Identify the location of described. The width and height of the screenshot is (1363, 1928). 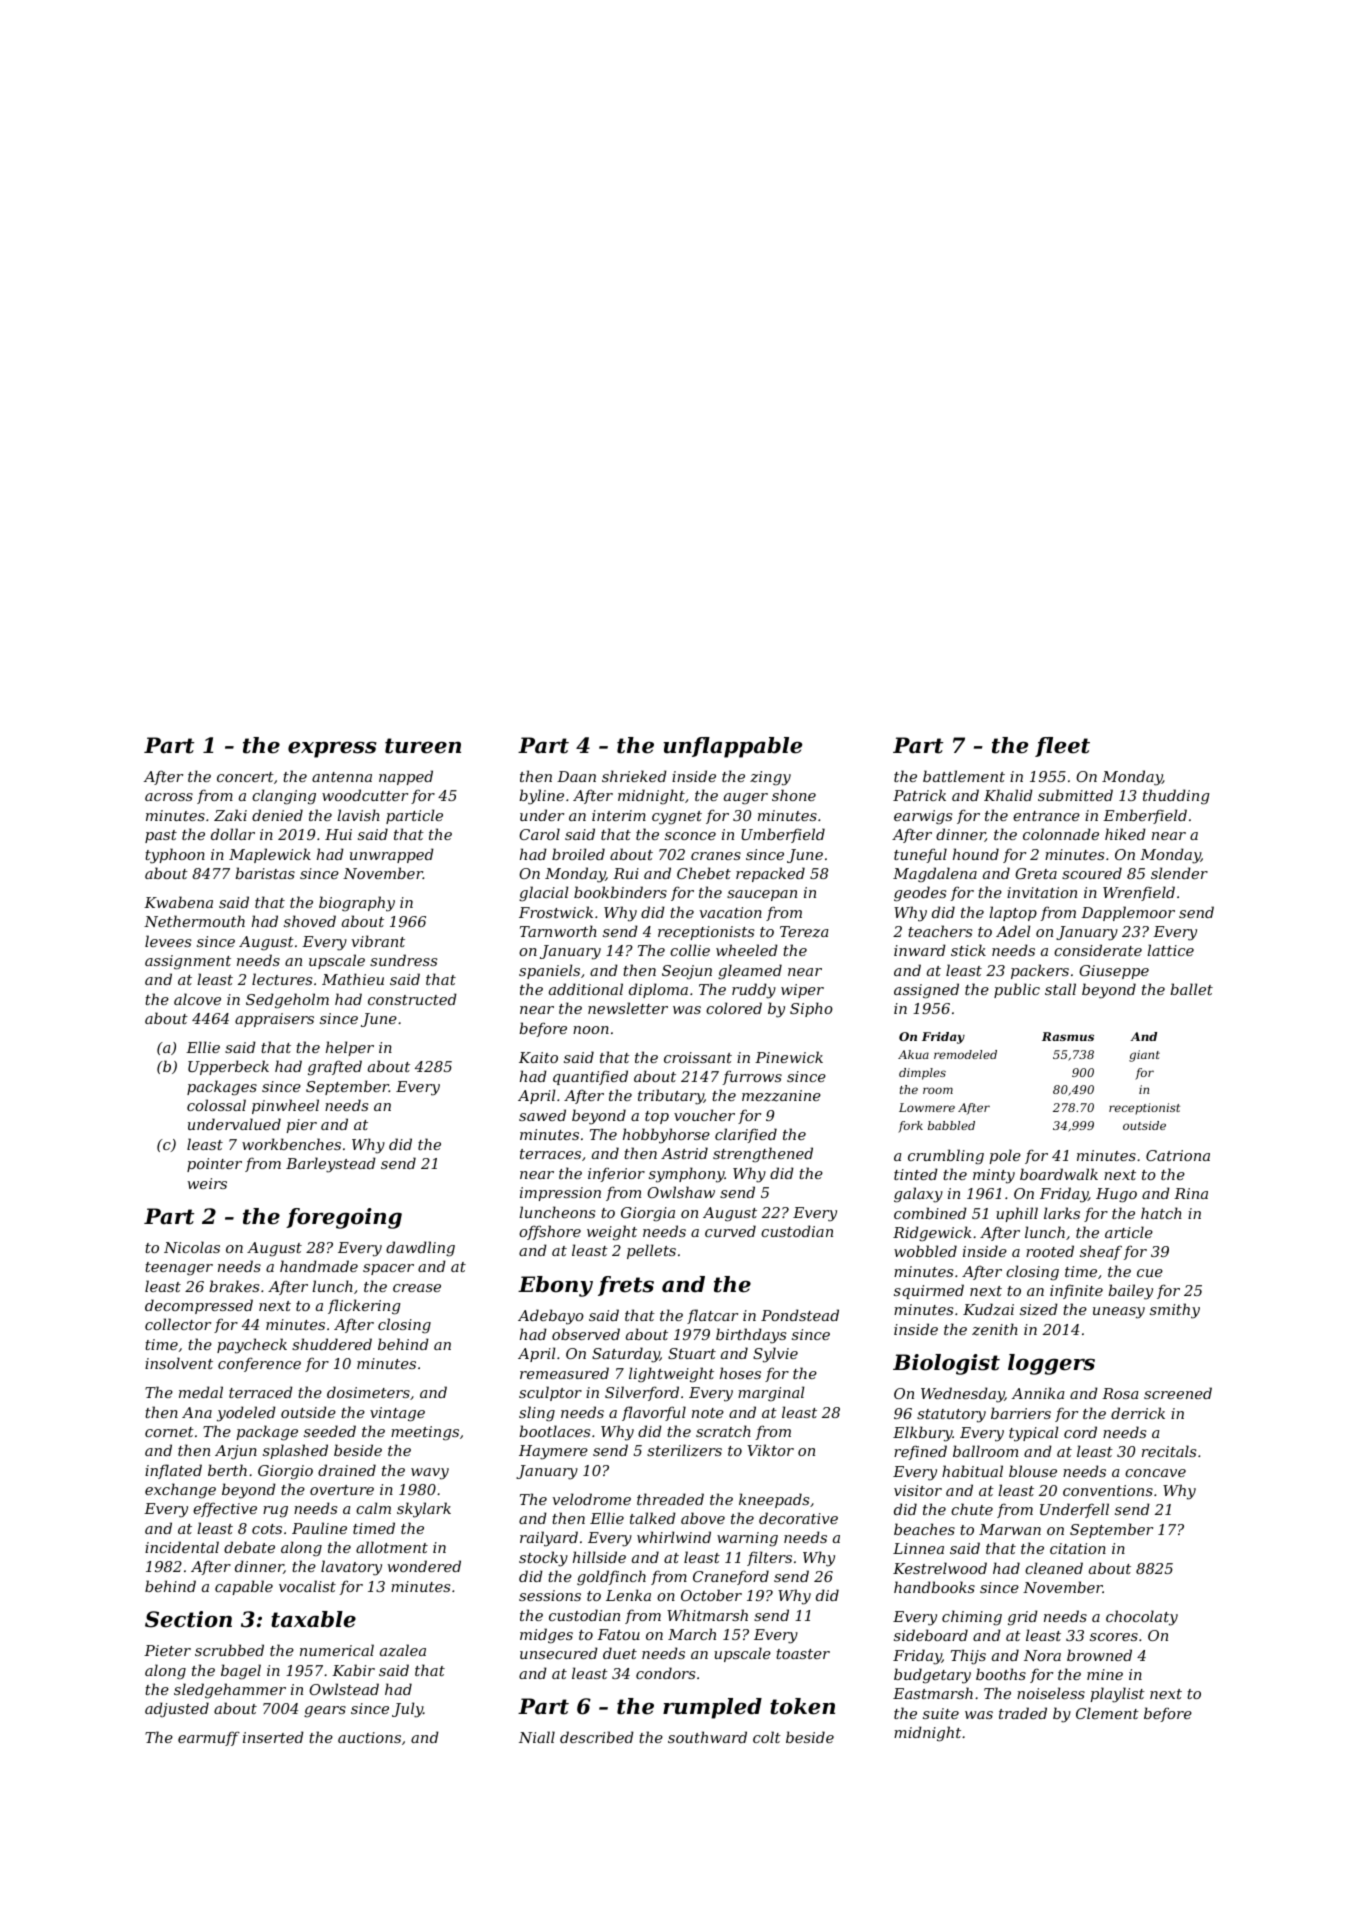
(597, 1737).
